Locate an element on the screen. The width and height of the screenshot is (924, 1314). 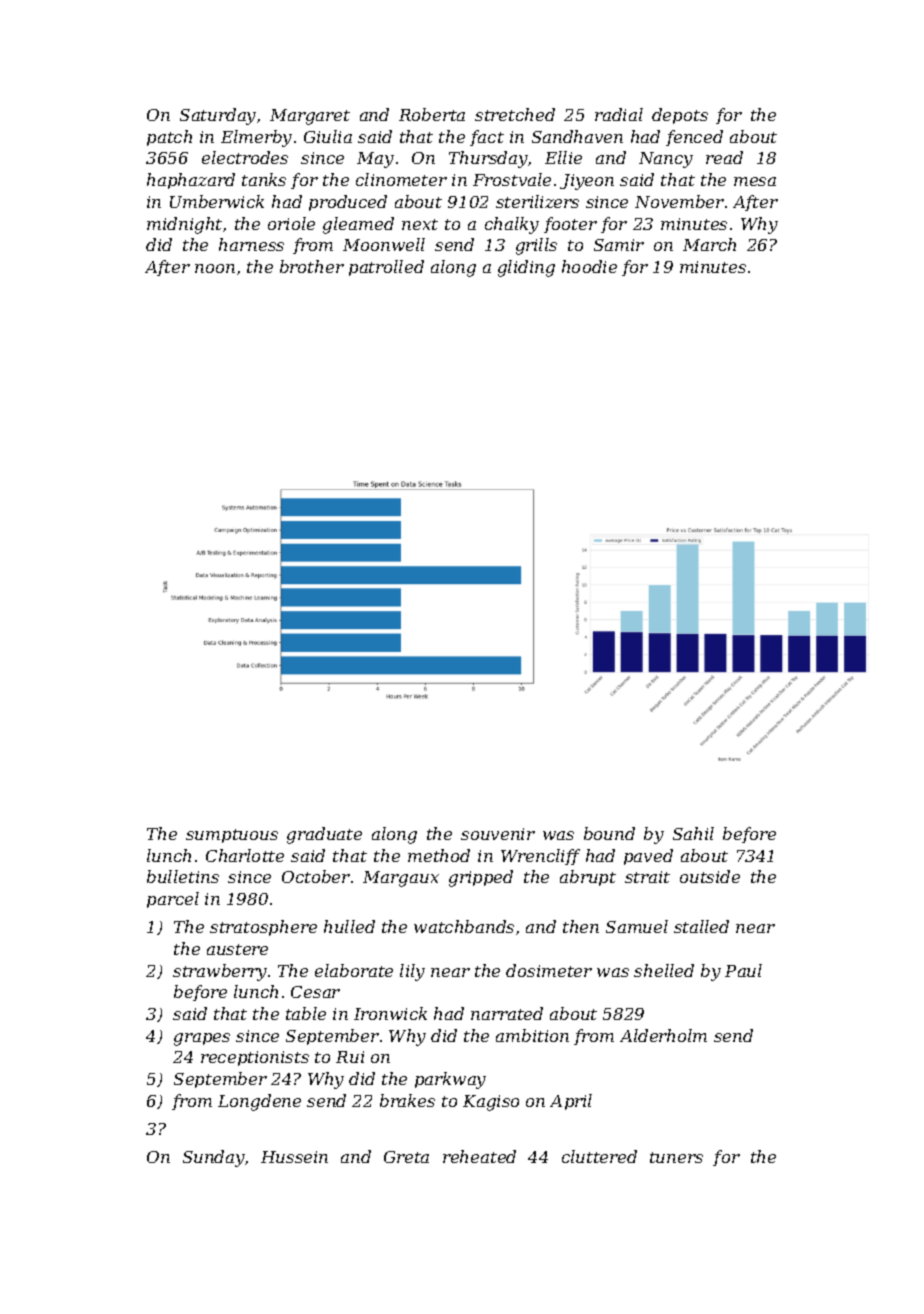
gliding is located at coordinates (526, 268).
